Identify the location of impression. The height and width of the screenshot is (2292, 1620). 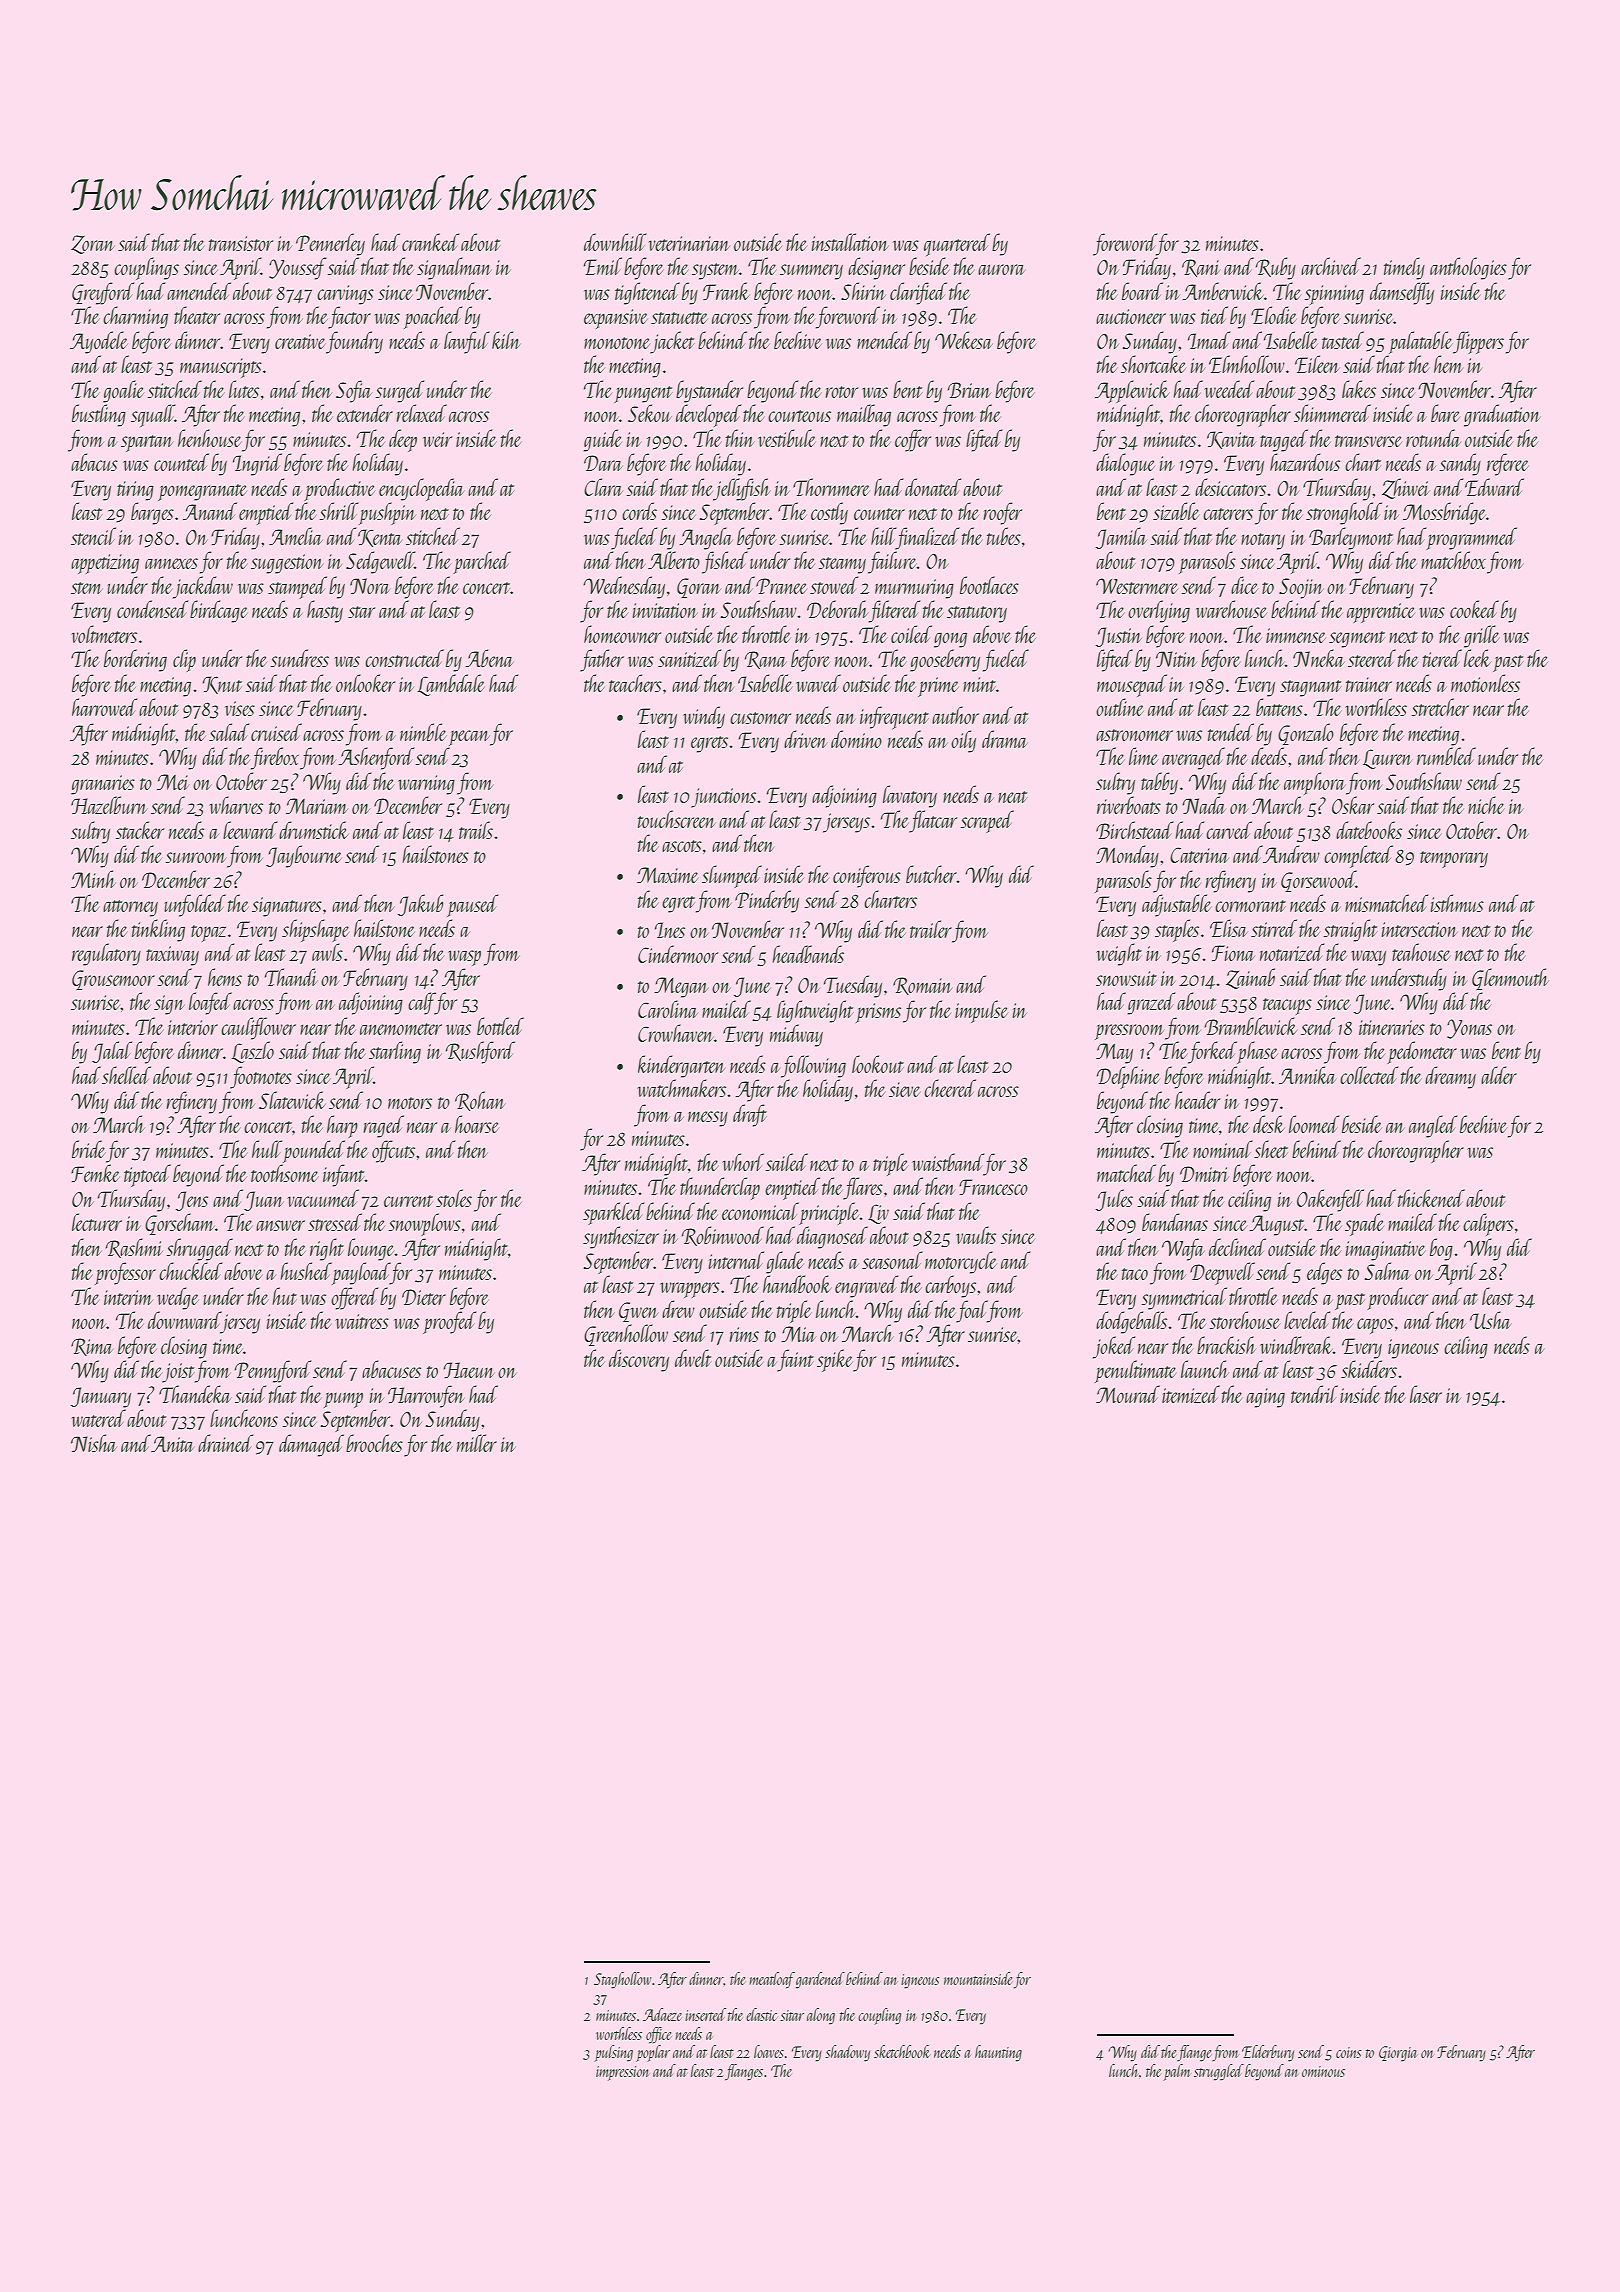
(622, 2073).
